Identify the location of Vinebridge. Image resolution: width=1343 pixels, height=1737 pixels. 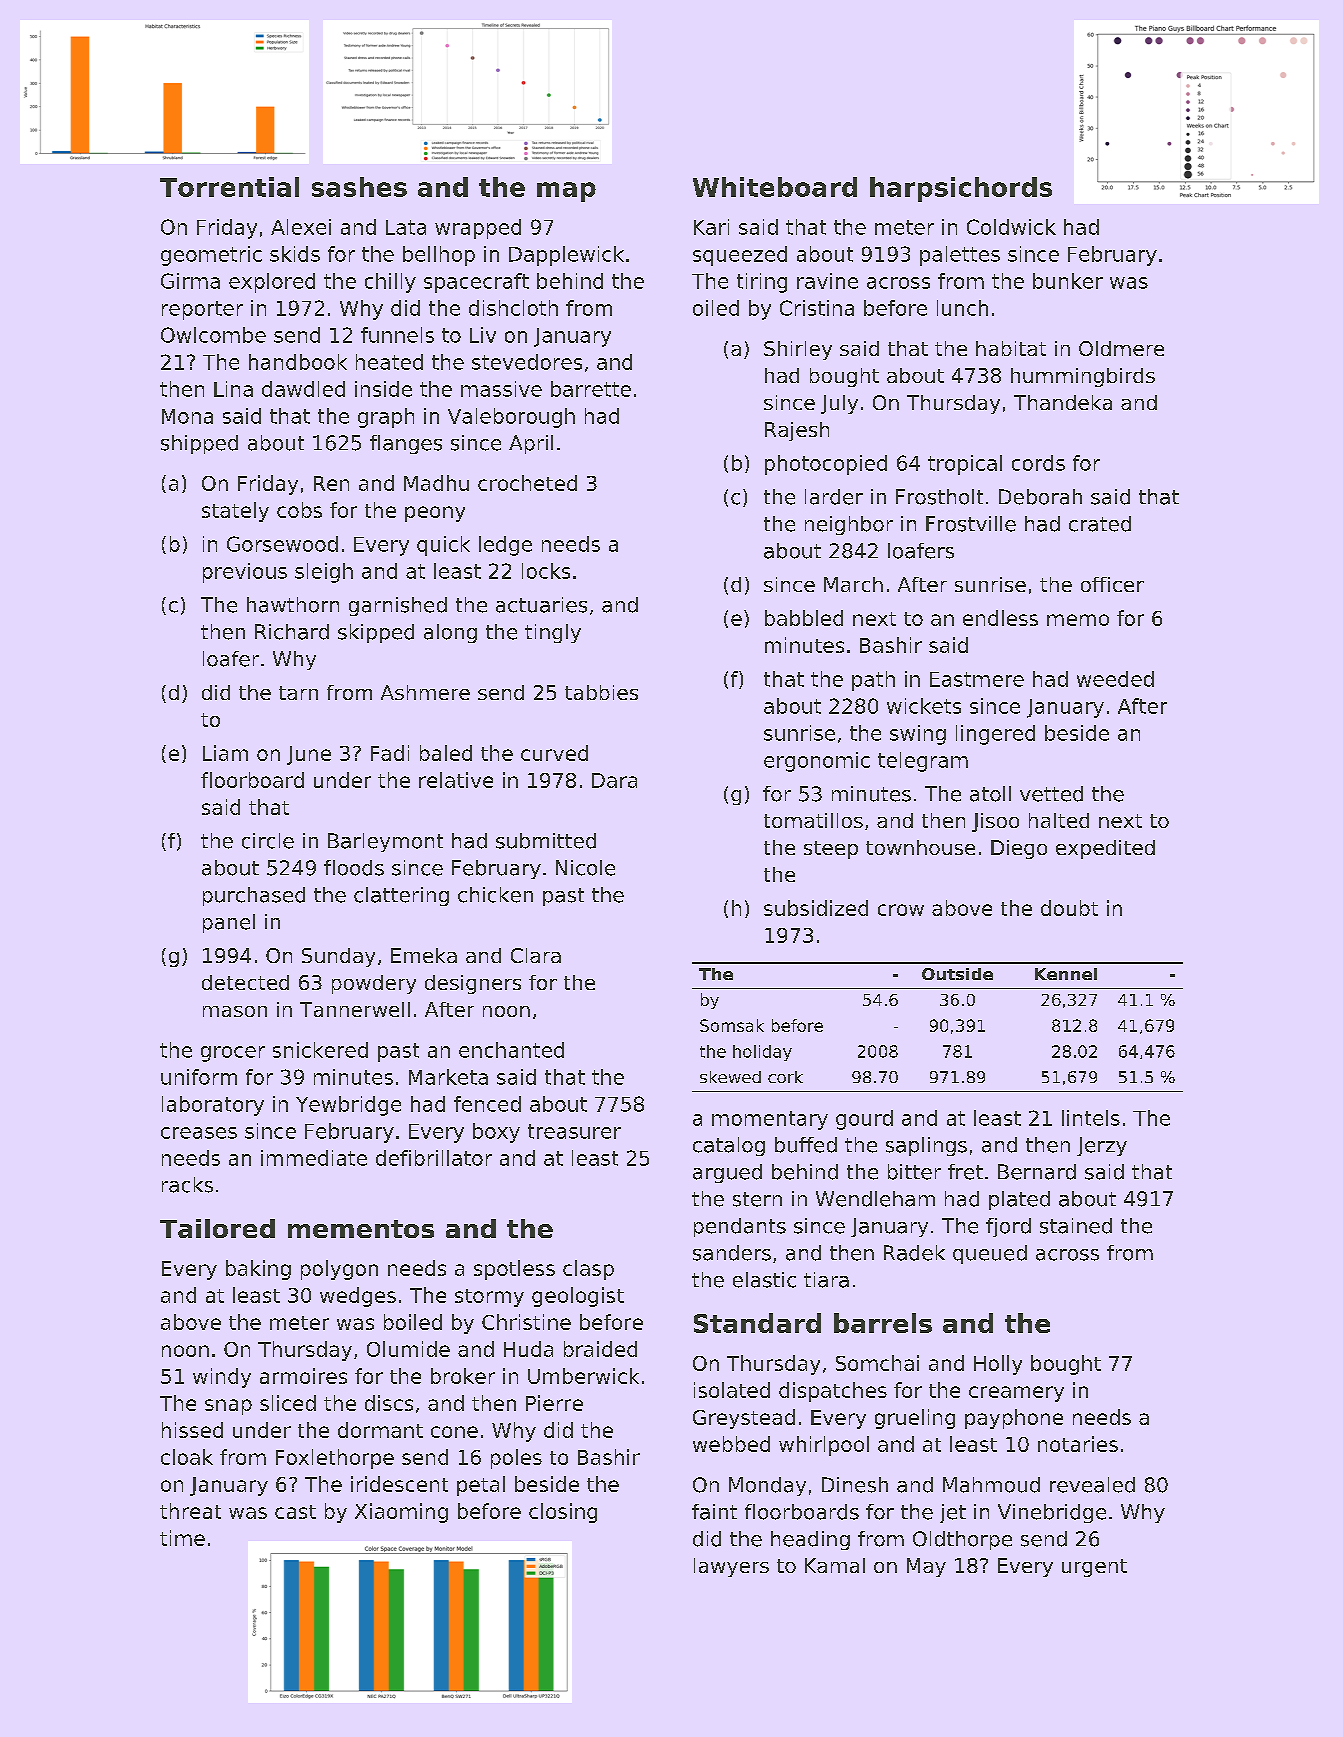
(1052, 1513).
